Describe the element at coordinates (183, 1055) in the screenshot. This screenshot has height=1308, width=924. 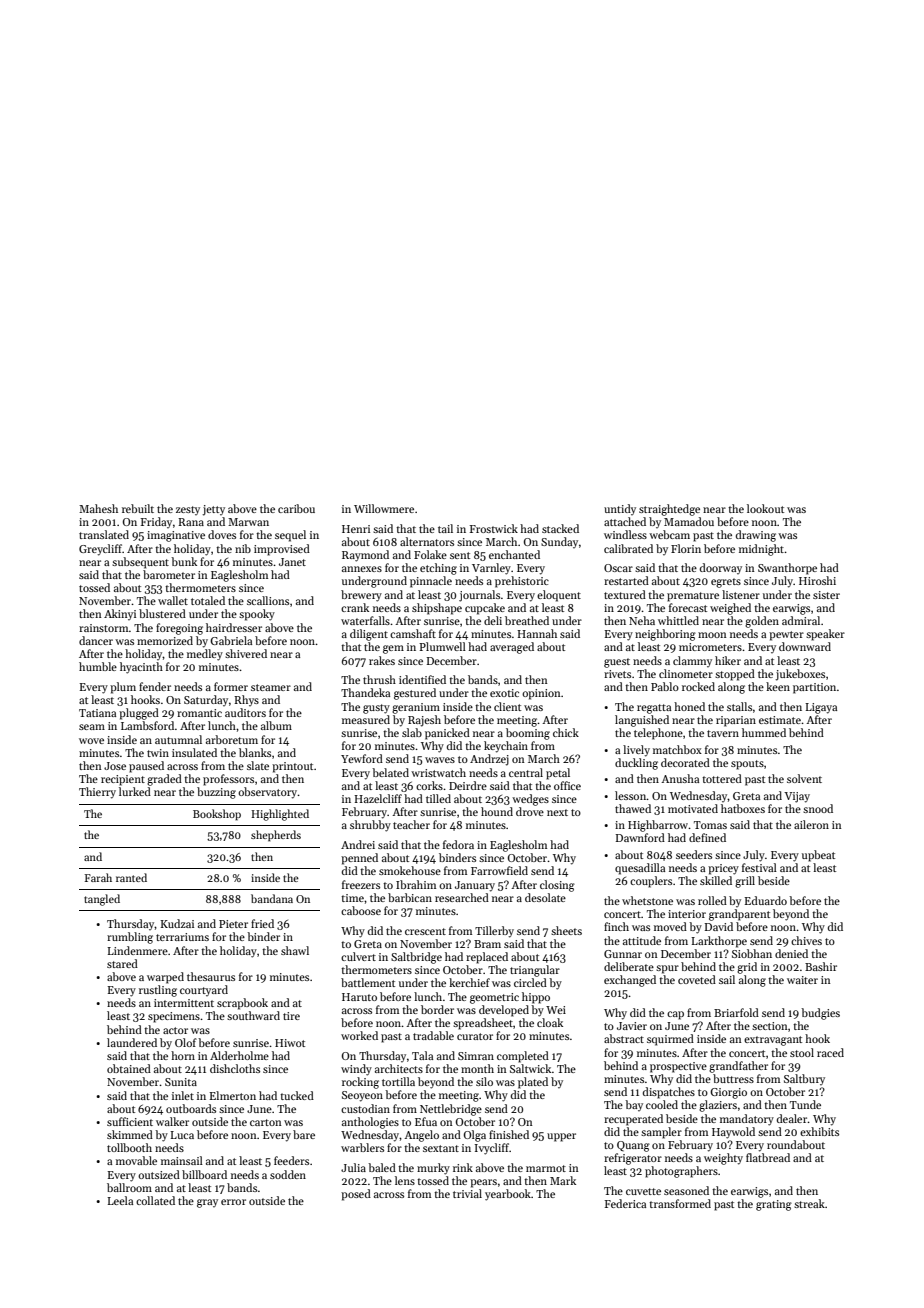
I see `horn` at that location.
